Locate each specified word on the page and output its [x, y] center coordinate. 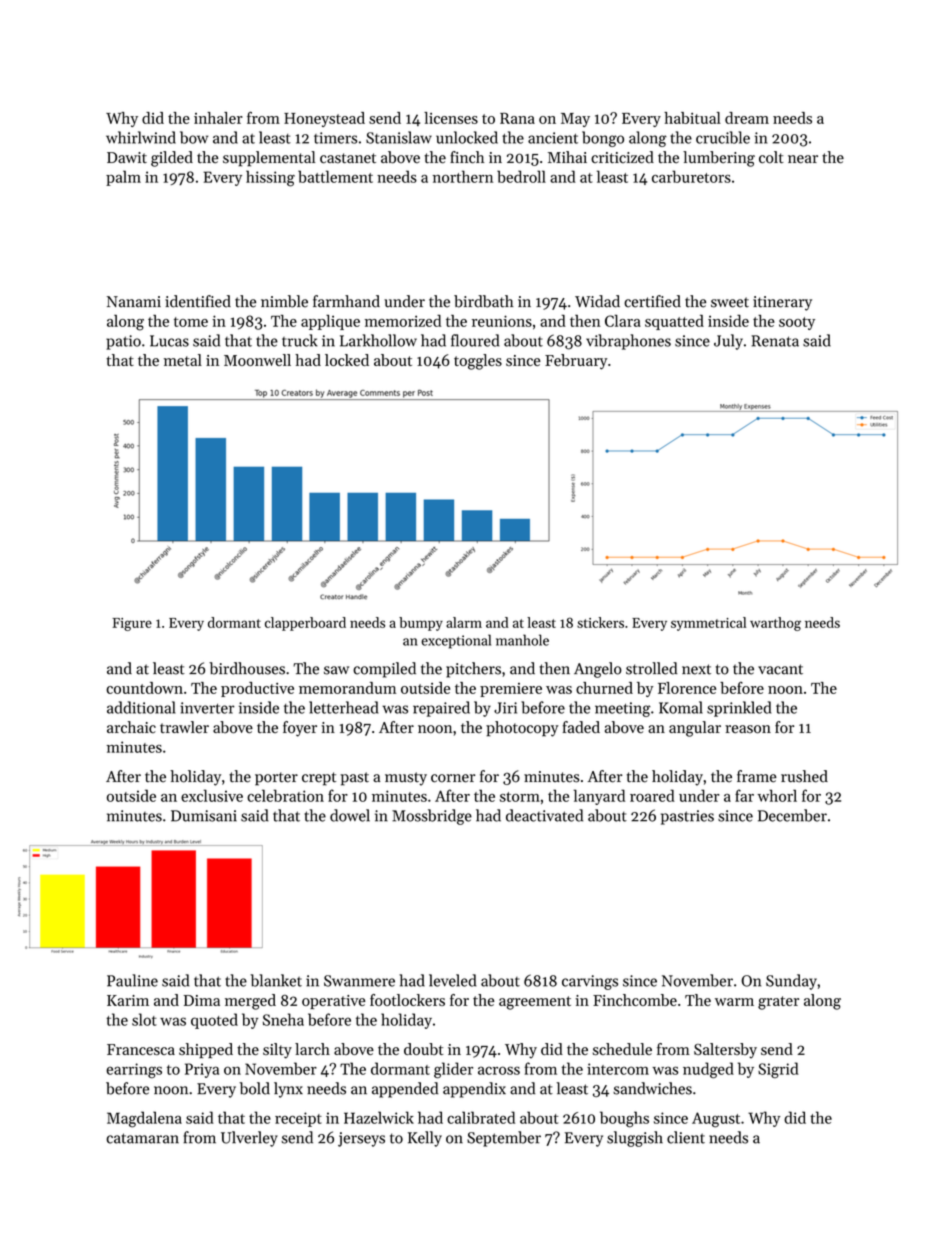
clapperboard [305, 624]
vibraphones [628, 342]
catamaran [142, 1138]
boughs [624, 1119]
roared [652, 795]
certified [652, 301]
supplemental [269, 159]
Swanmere [359, 981]
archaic [131, 727]
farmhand [346, 301]
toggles [478, 362]
